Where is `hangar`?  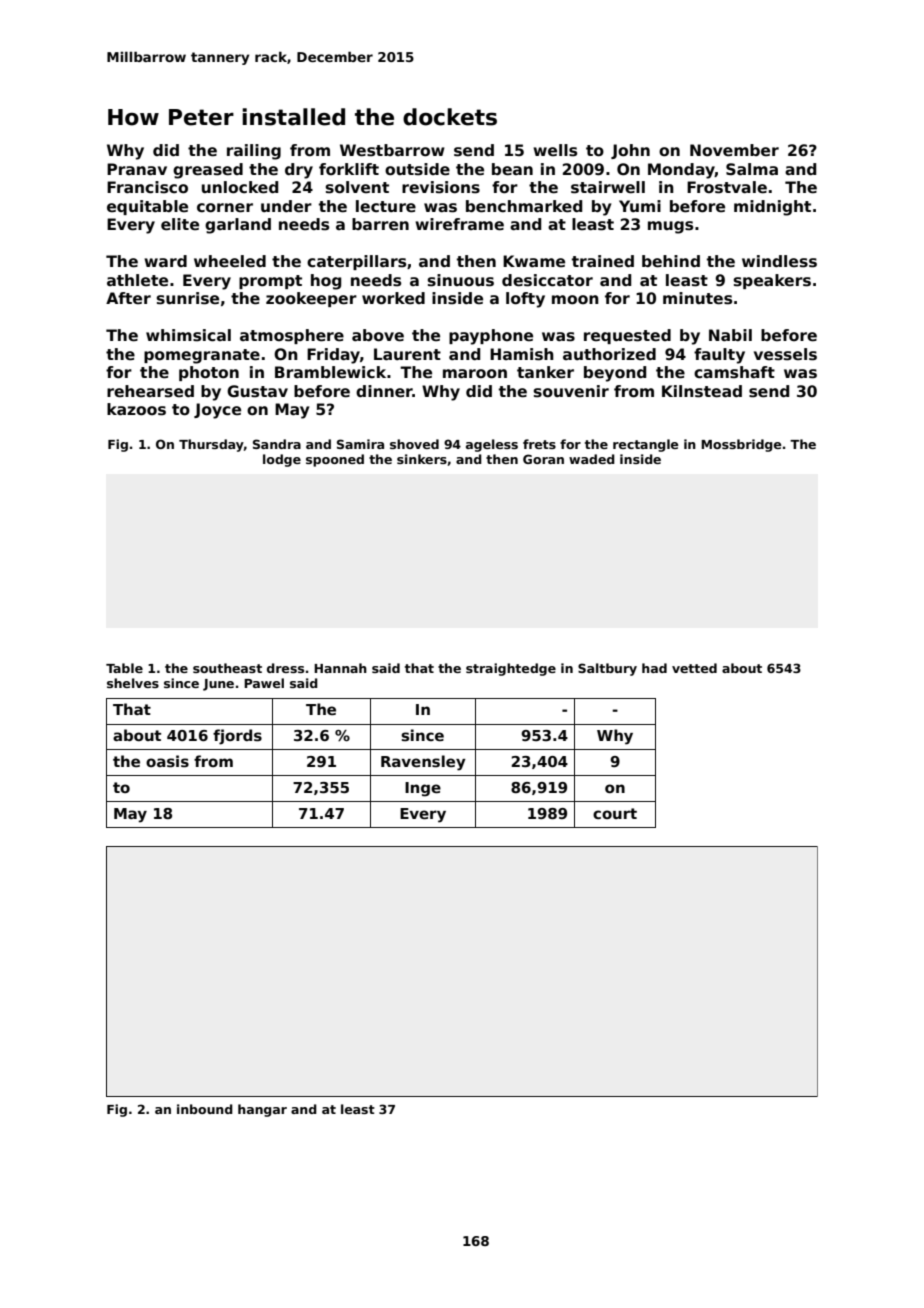 hangar is located at coordinates (262, 1110).
